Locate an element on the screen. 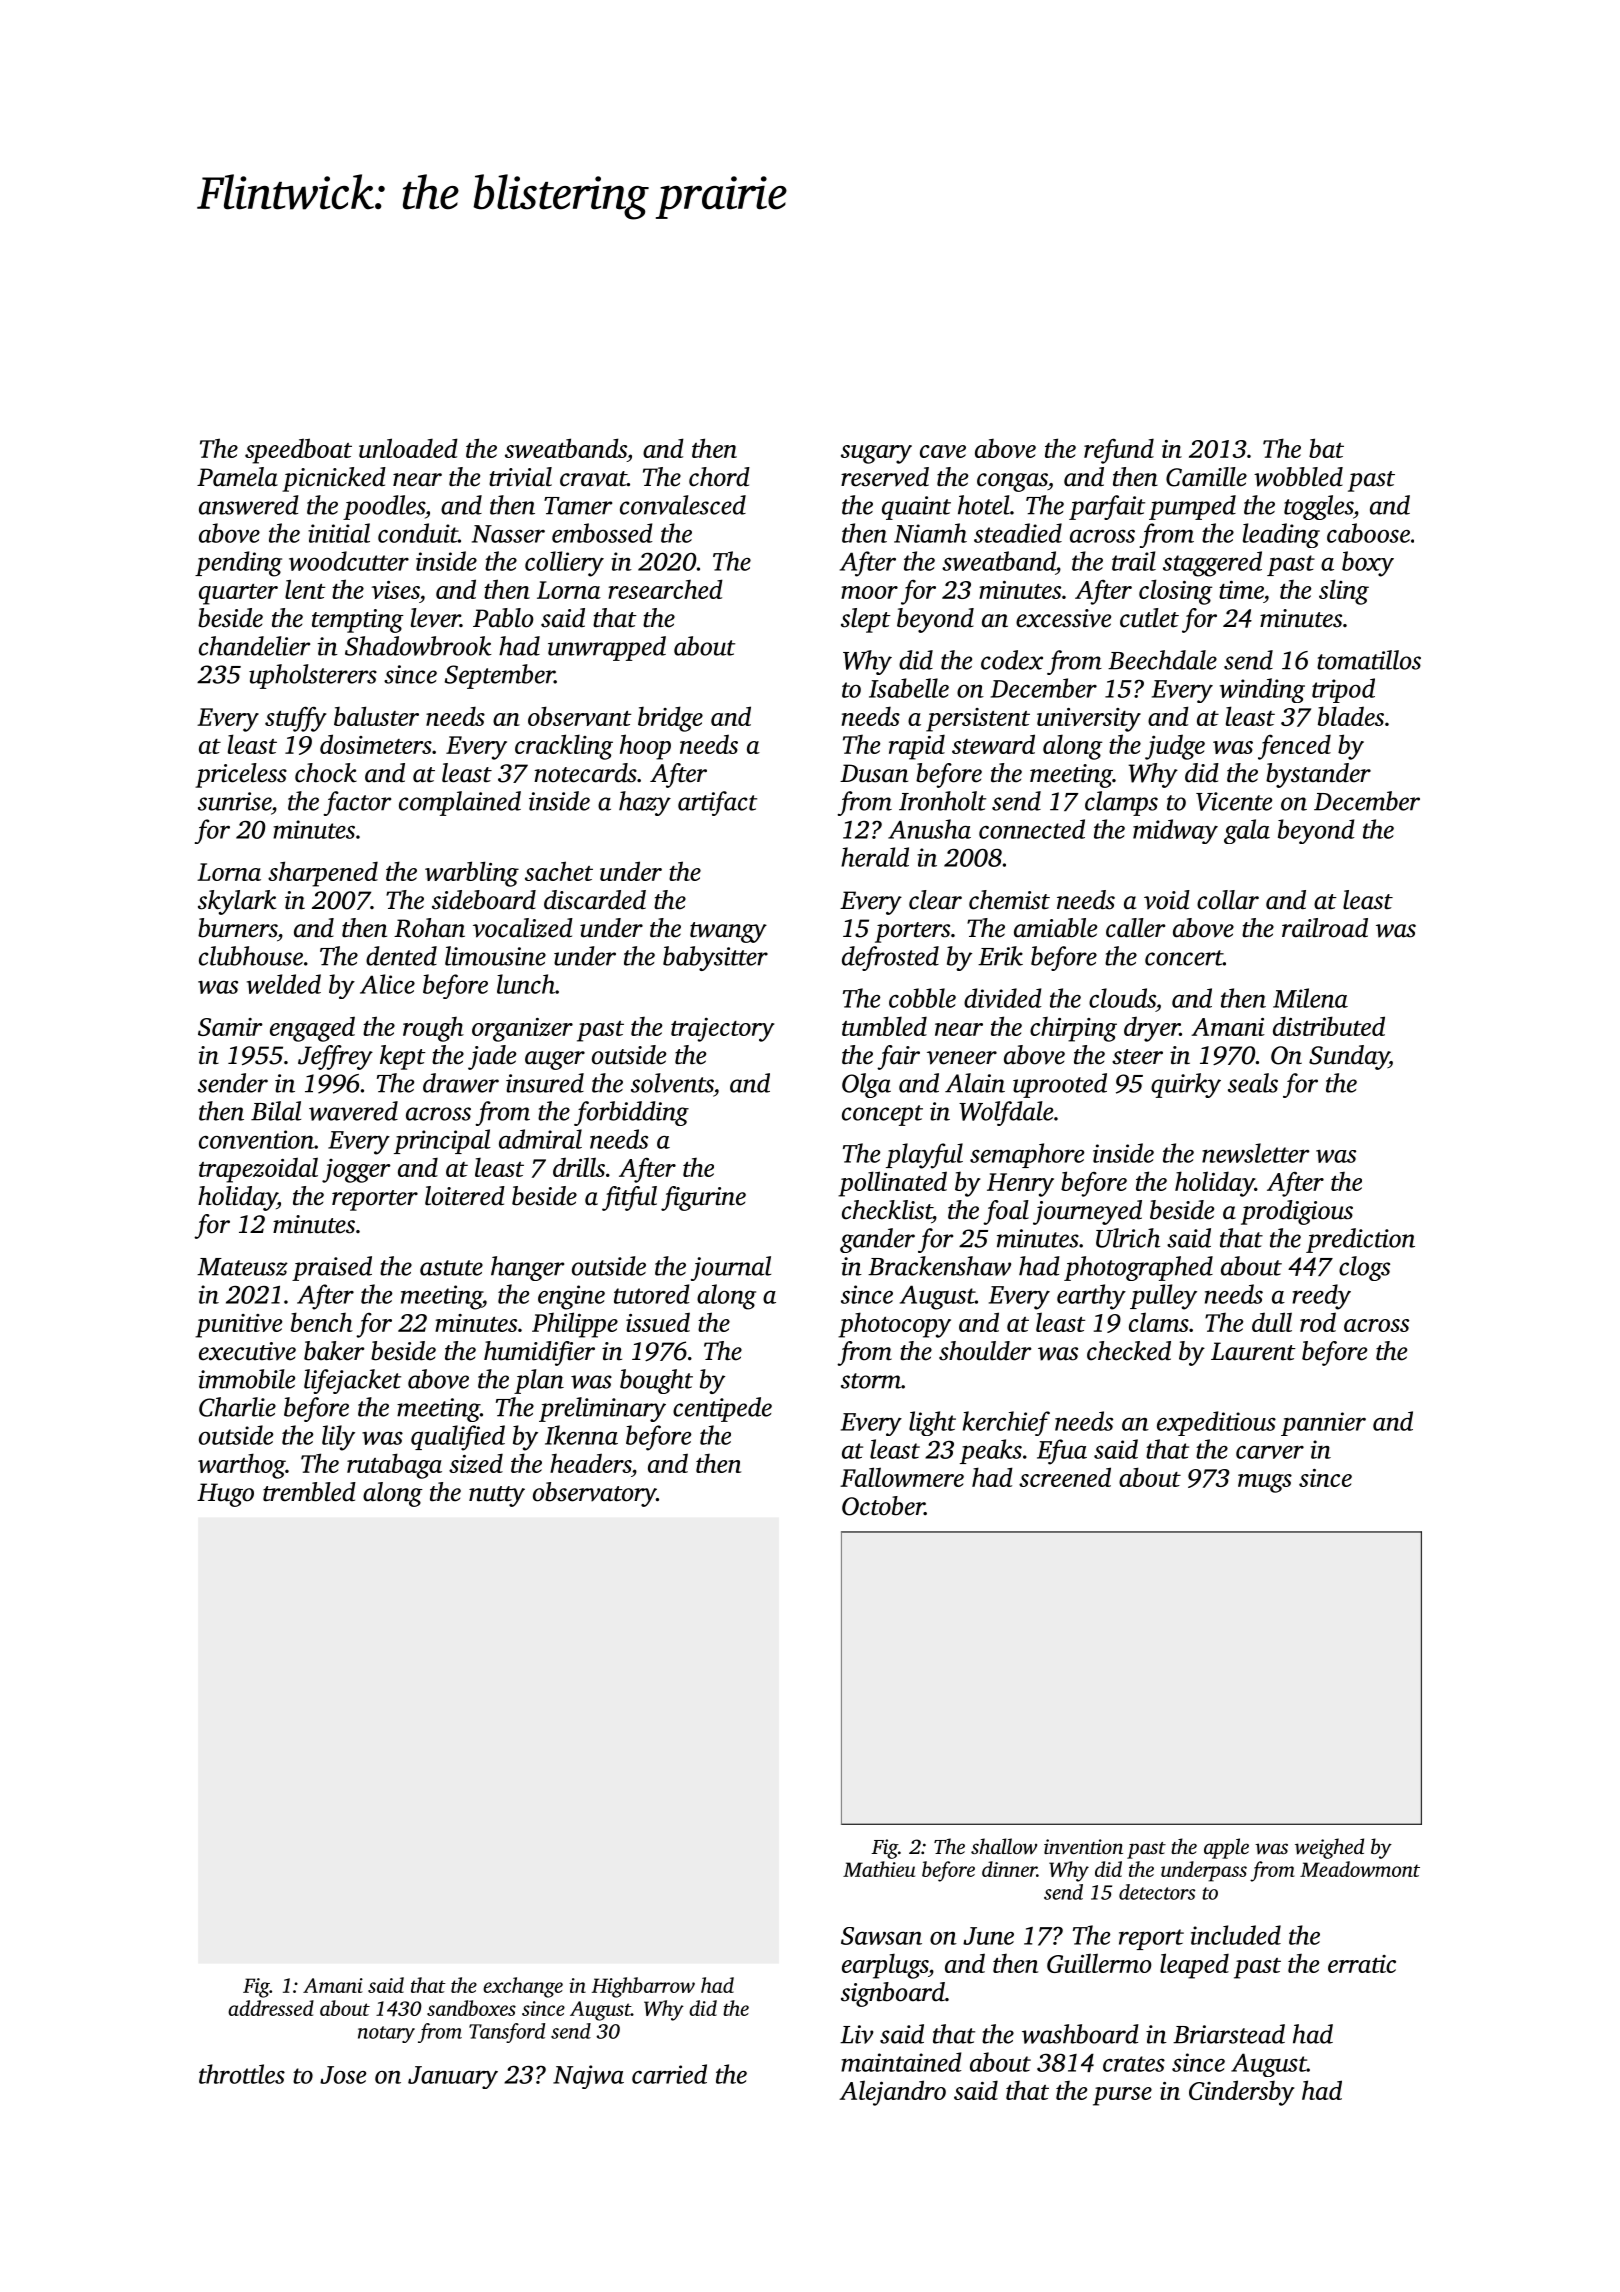 The width and height of the screenshot is (1620, 2292). slept is located at coordinates (866, 620).
